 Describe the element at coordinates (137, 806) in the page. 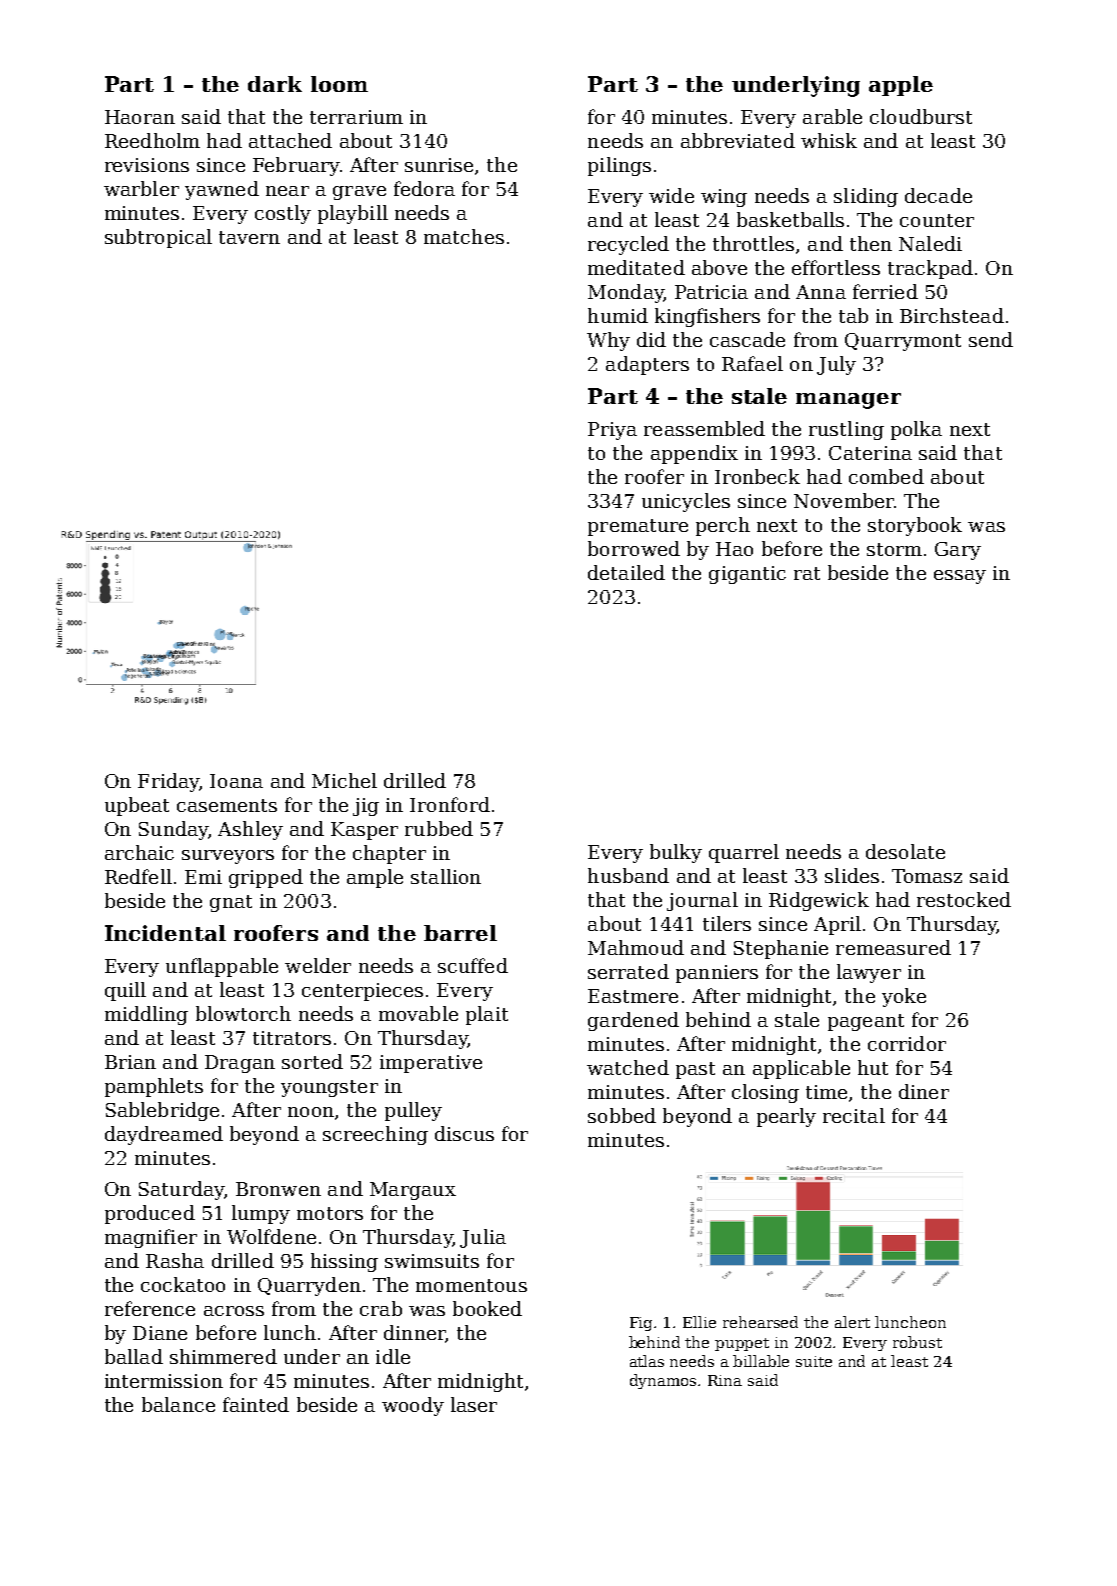

I see `upbeat` at that location.
